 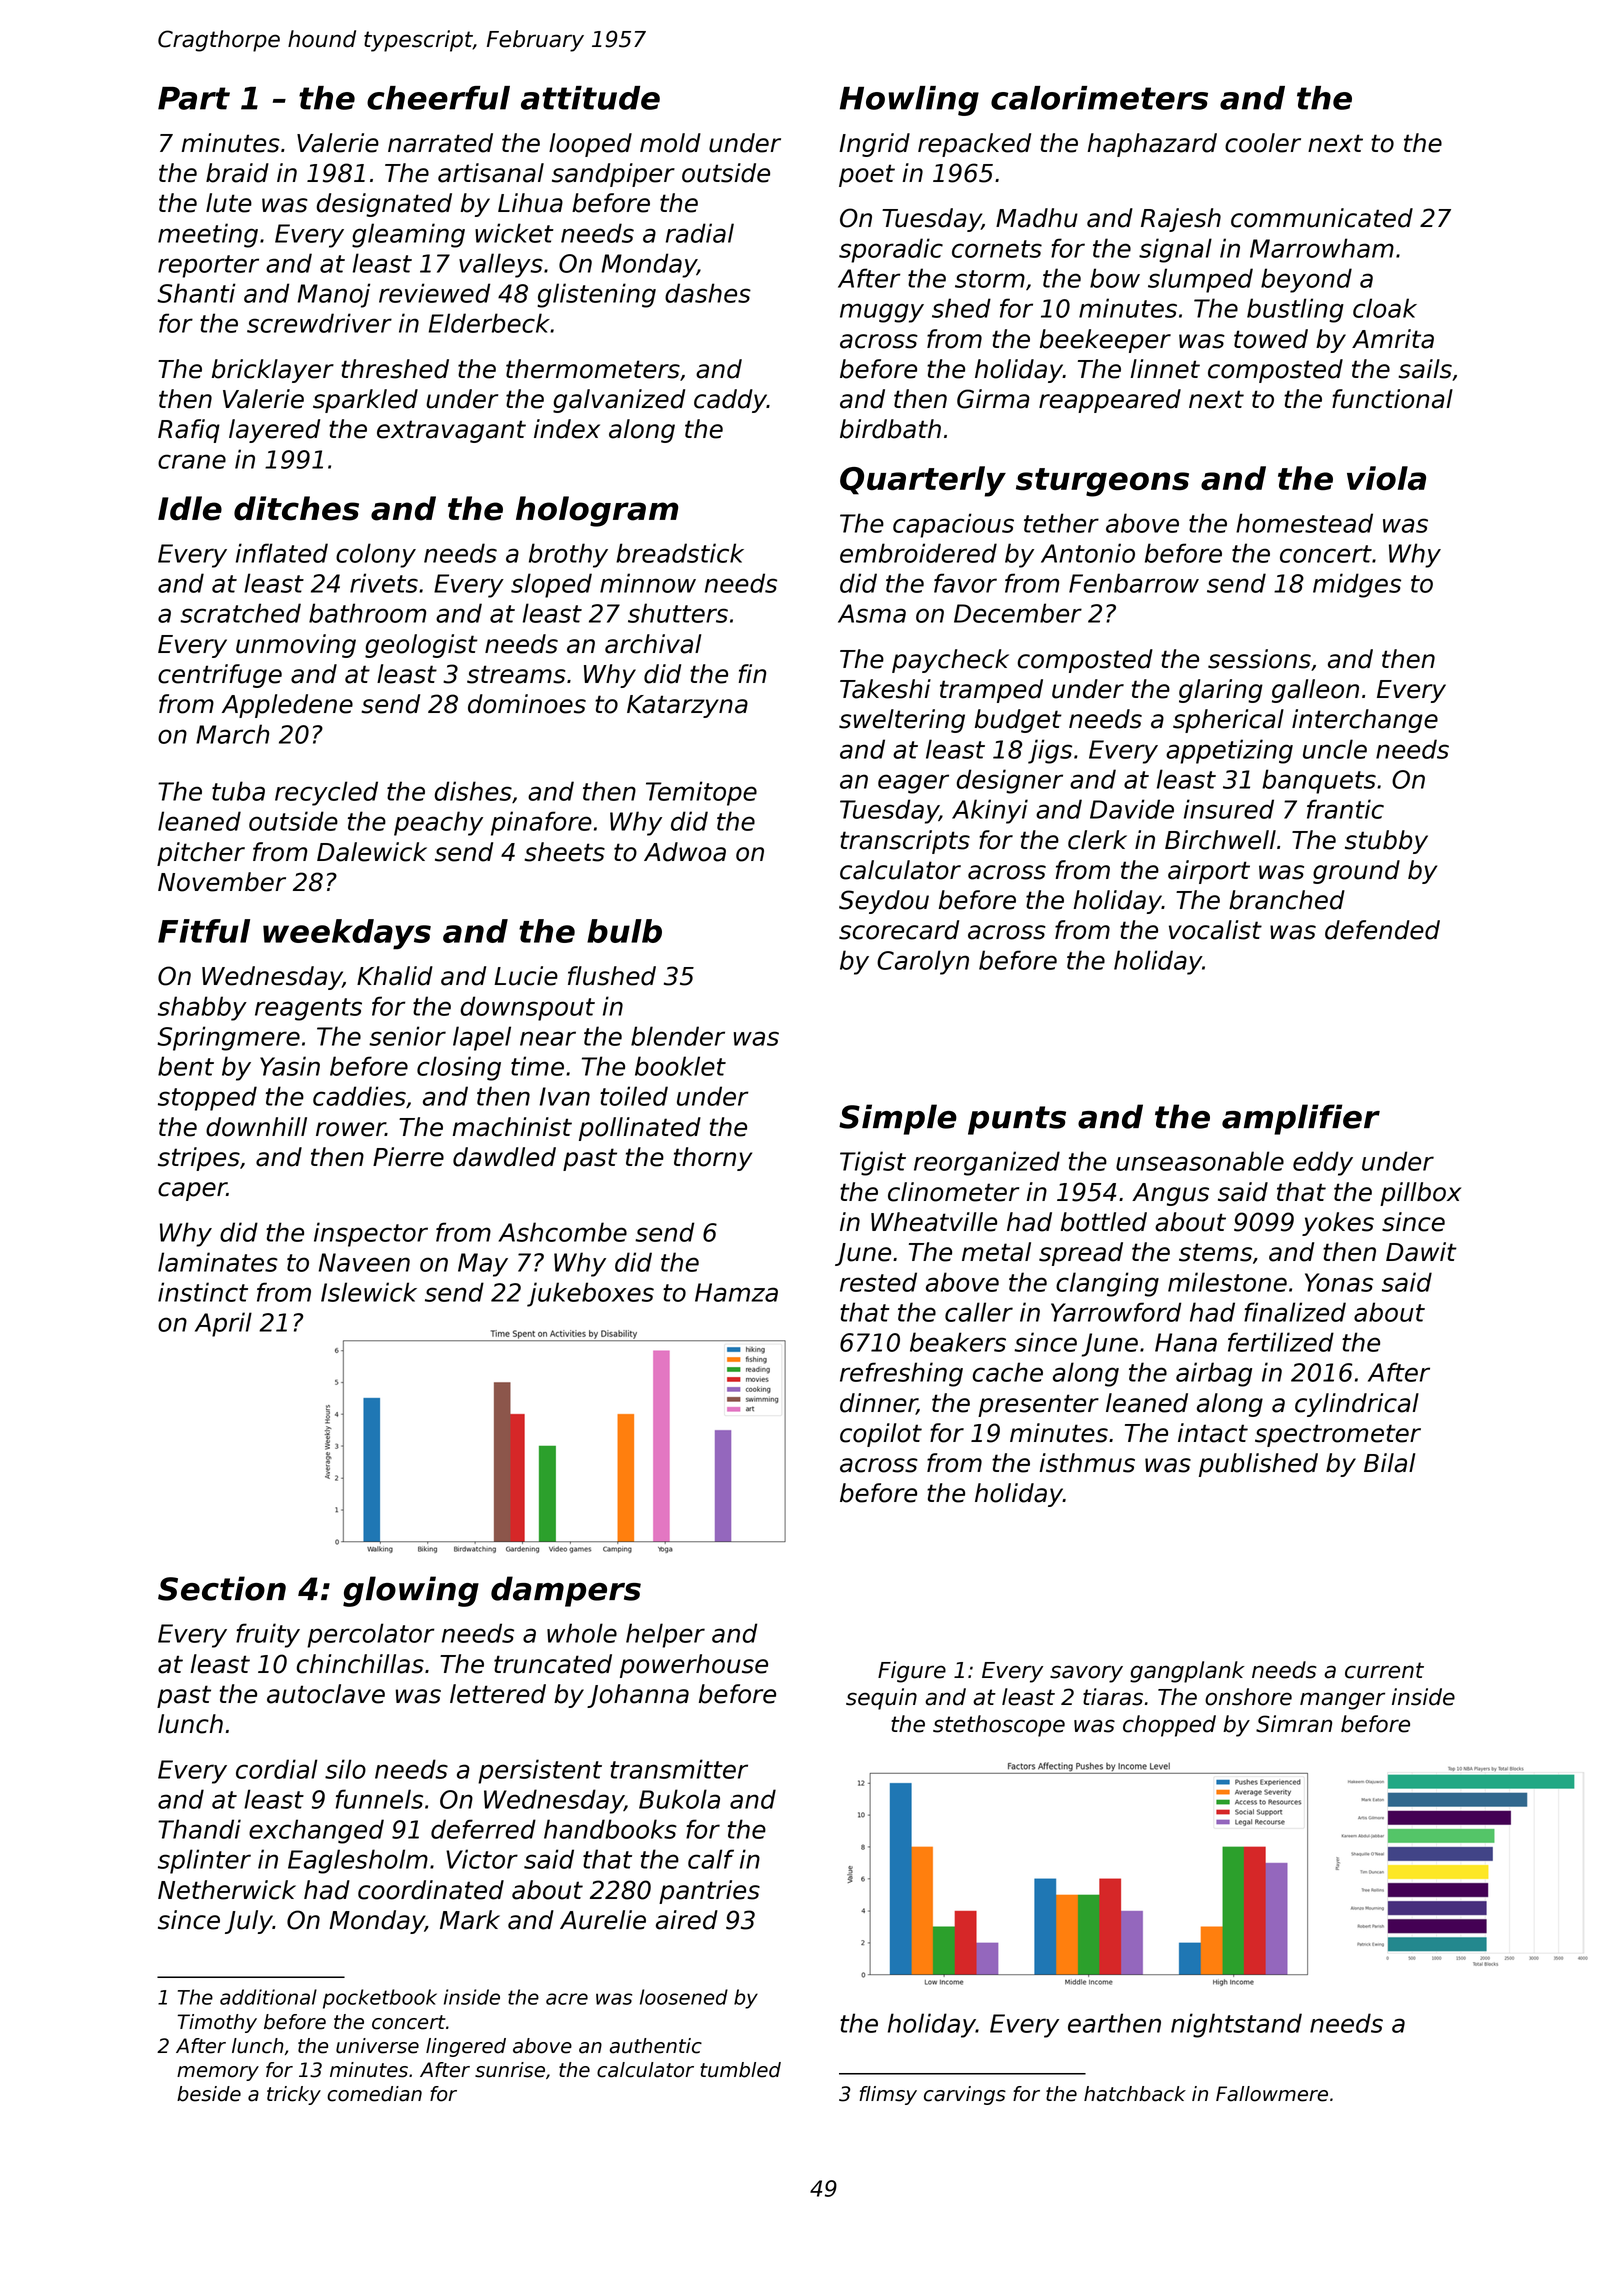 I want to click on shabby, so click(x=202, y=1008).
